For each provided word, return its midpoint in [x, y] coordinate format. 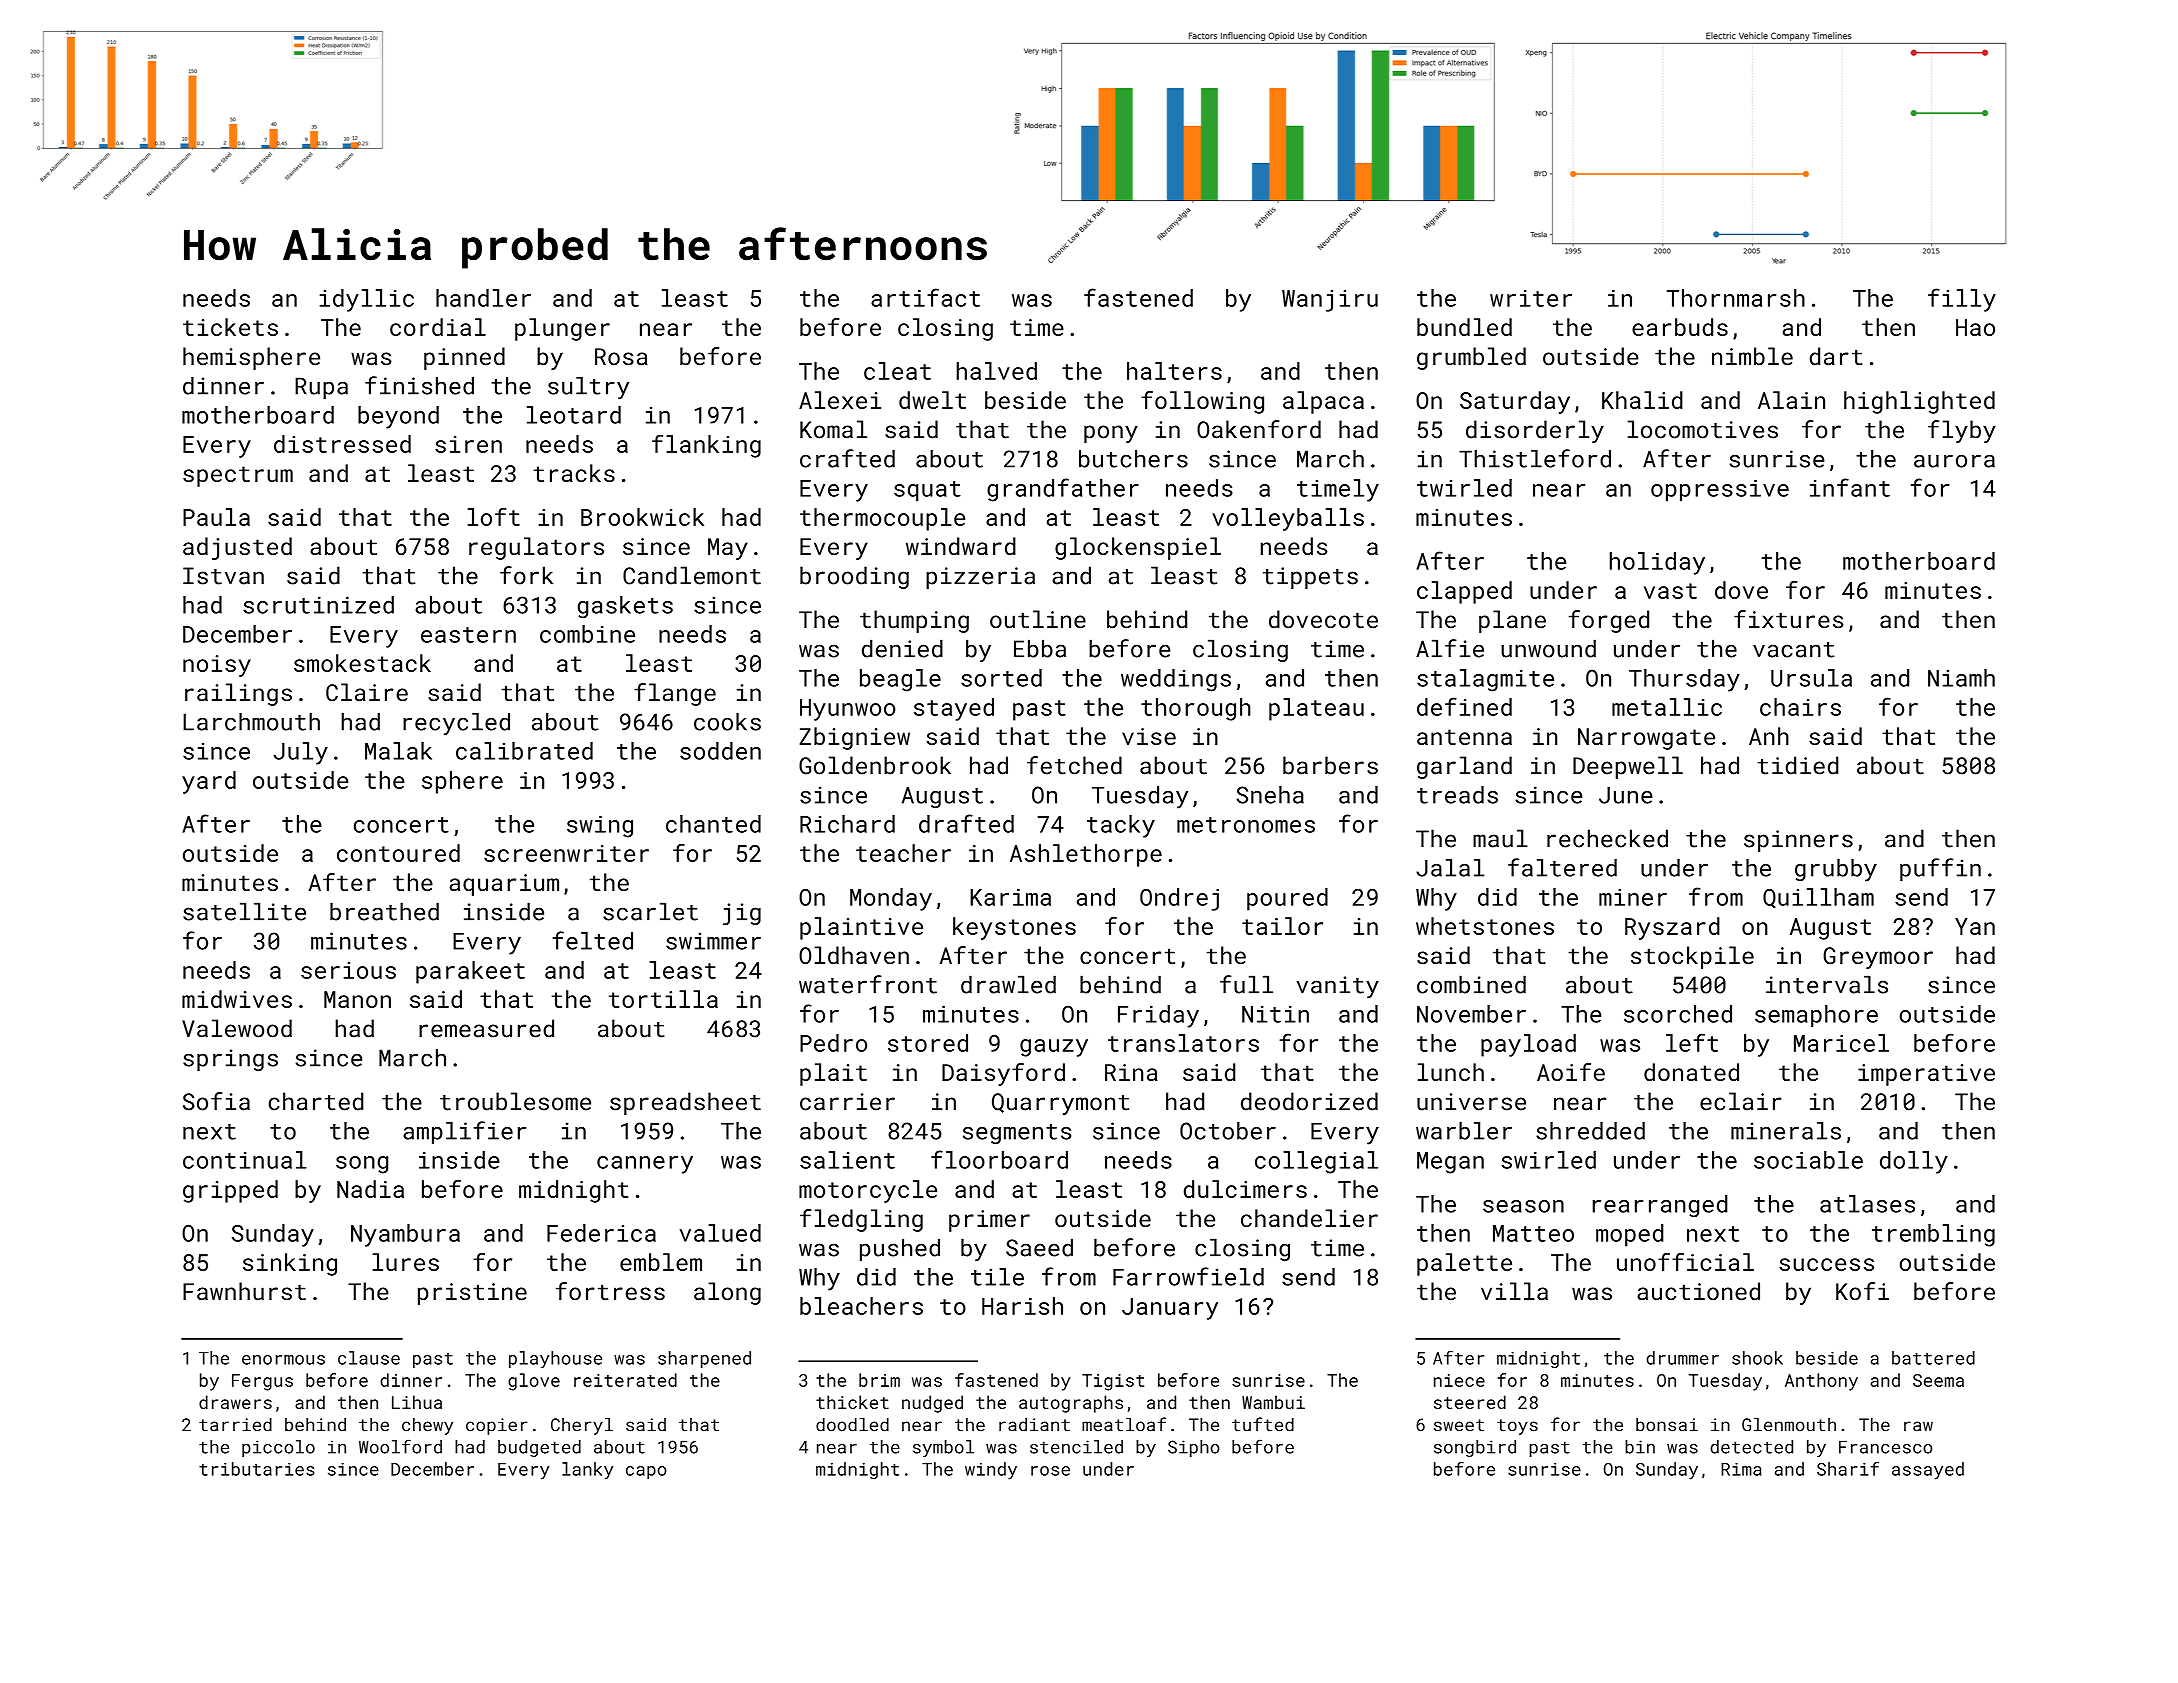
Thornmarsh [1736, 298]
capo [646, 1472]
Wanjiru [1330, 301]
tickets [230, 327]
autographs [1071, 1404]
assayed [1928, 1471]
